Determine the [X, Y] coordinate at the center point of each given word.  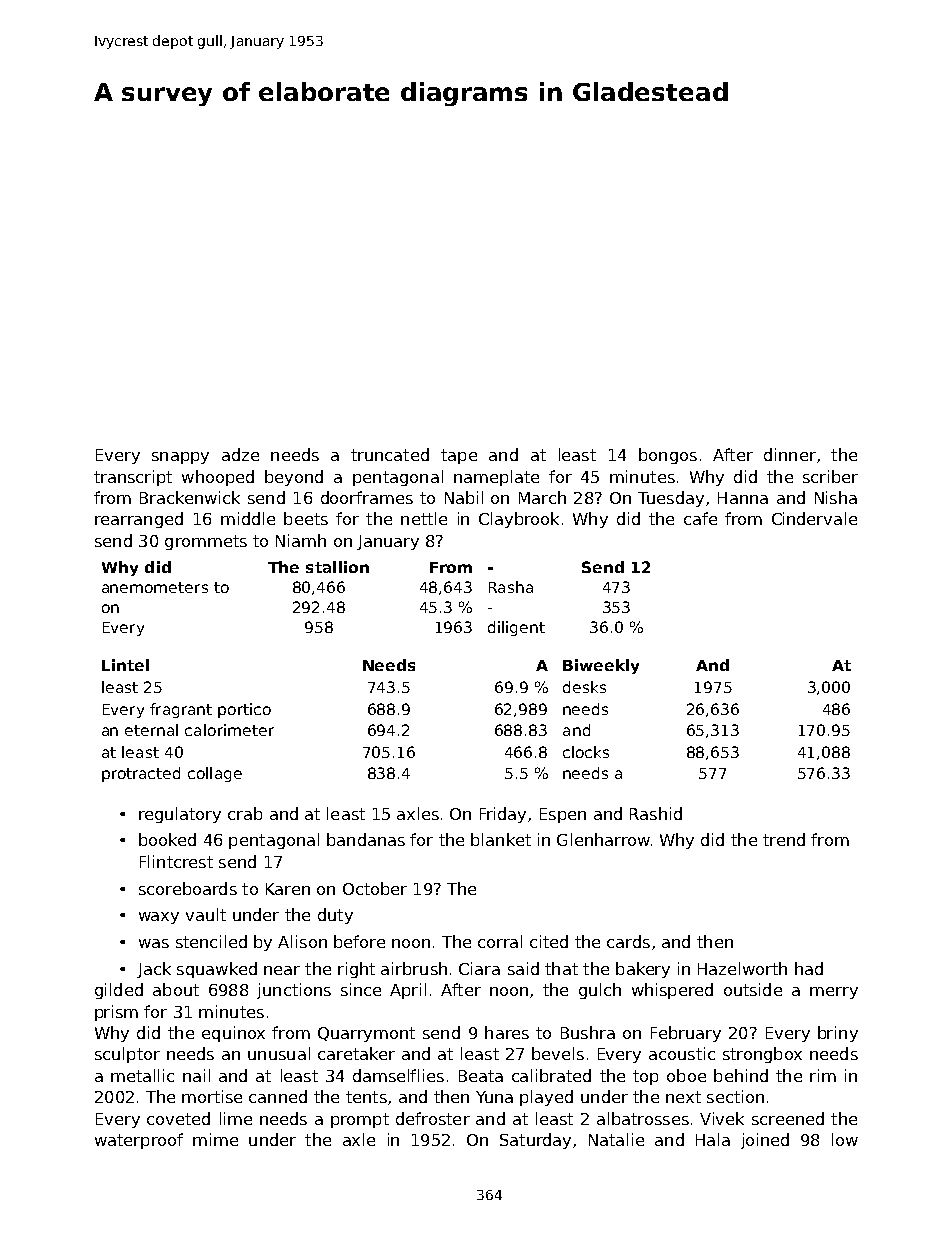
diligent [516, 628]
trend [784, 839]
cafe [700, 518]
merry [834, 993]
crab [245, 813]
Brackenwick [190, 497]
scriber [830, 476]
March [542, 497]
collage [215, 774]
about [176, 989]
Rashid [656, 813]
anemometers [155, 587]
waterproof [139, 1141]
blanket [501, 839]
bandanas [366, 839]
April [408, 991]
